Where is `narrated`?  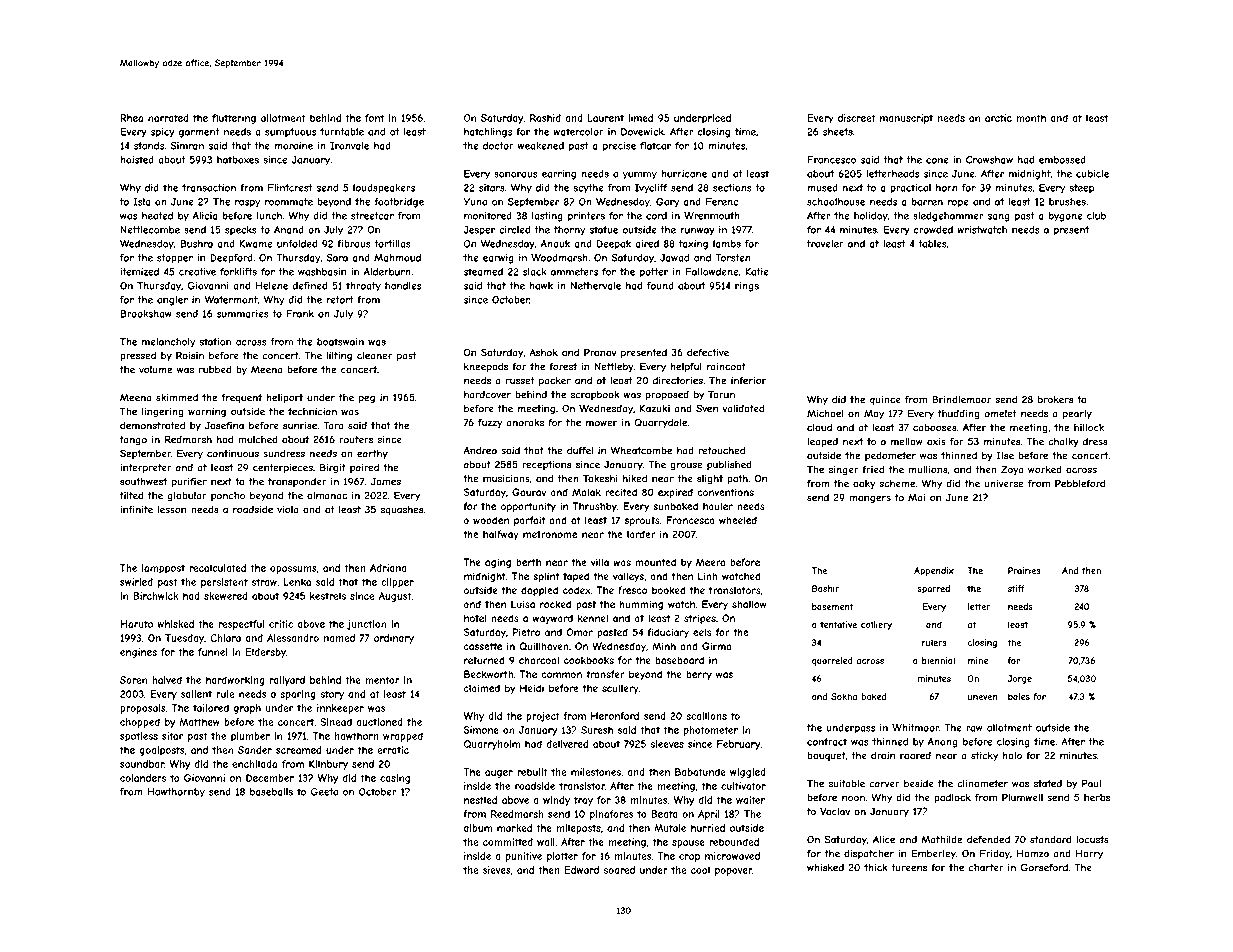 narrated is located at coordinates (168, 118).
